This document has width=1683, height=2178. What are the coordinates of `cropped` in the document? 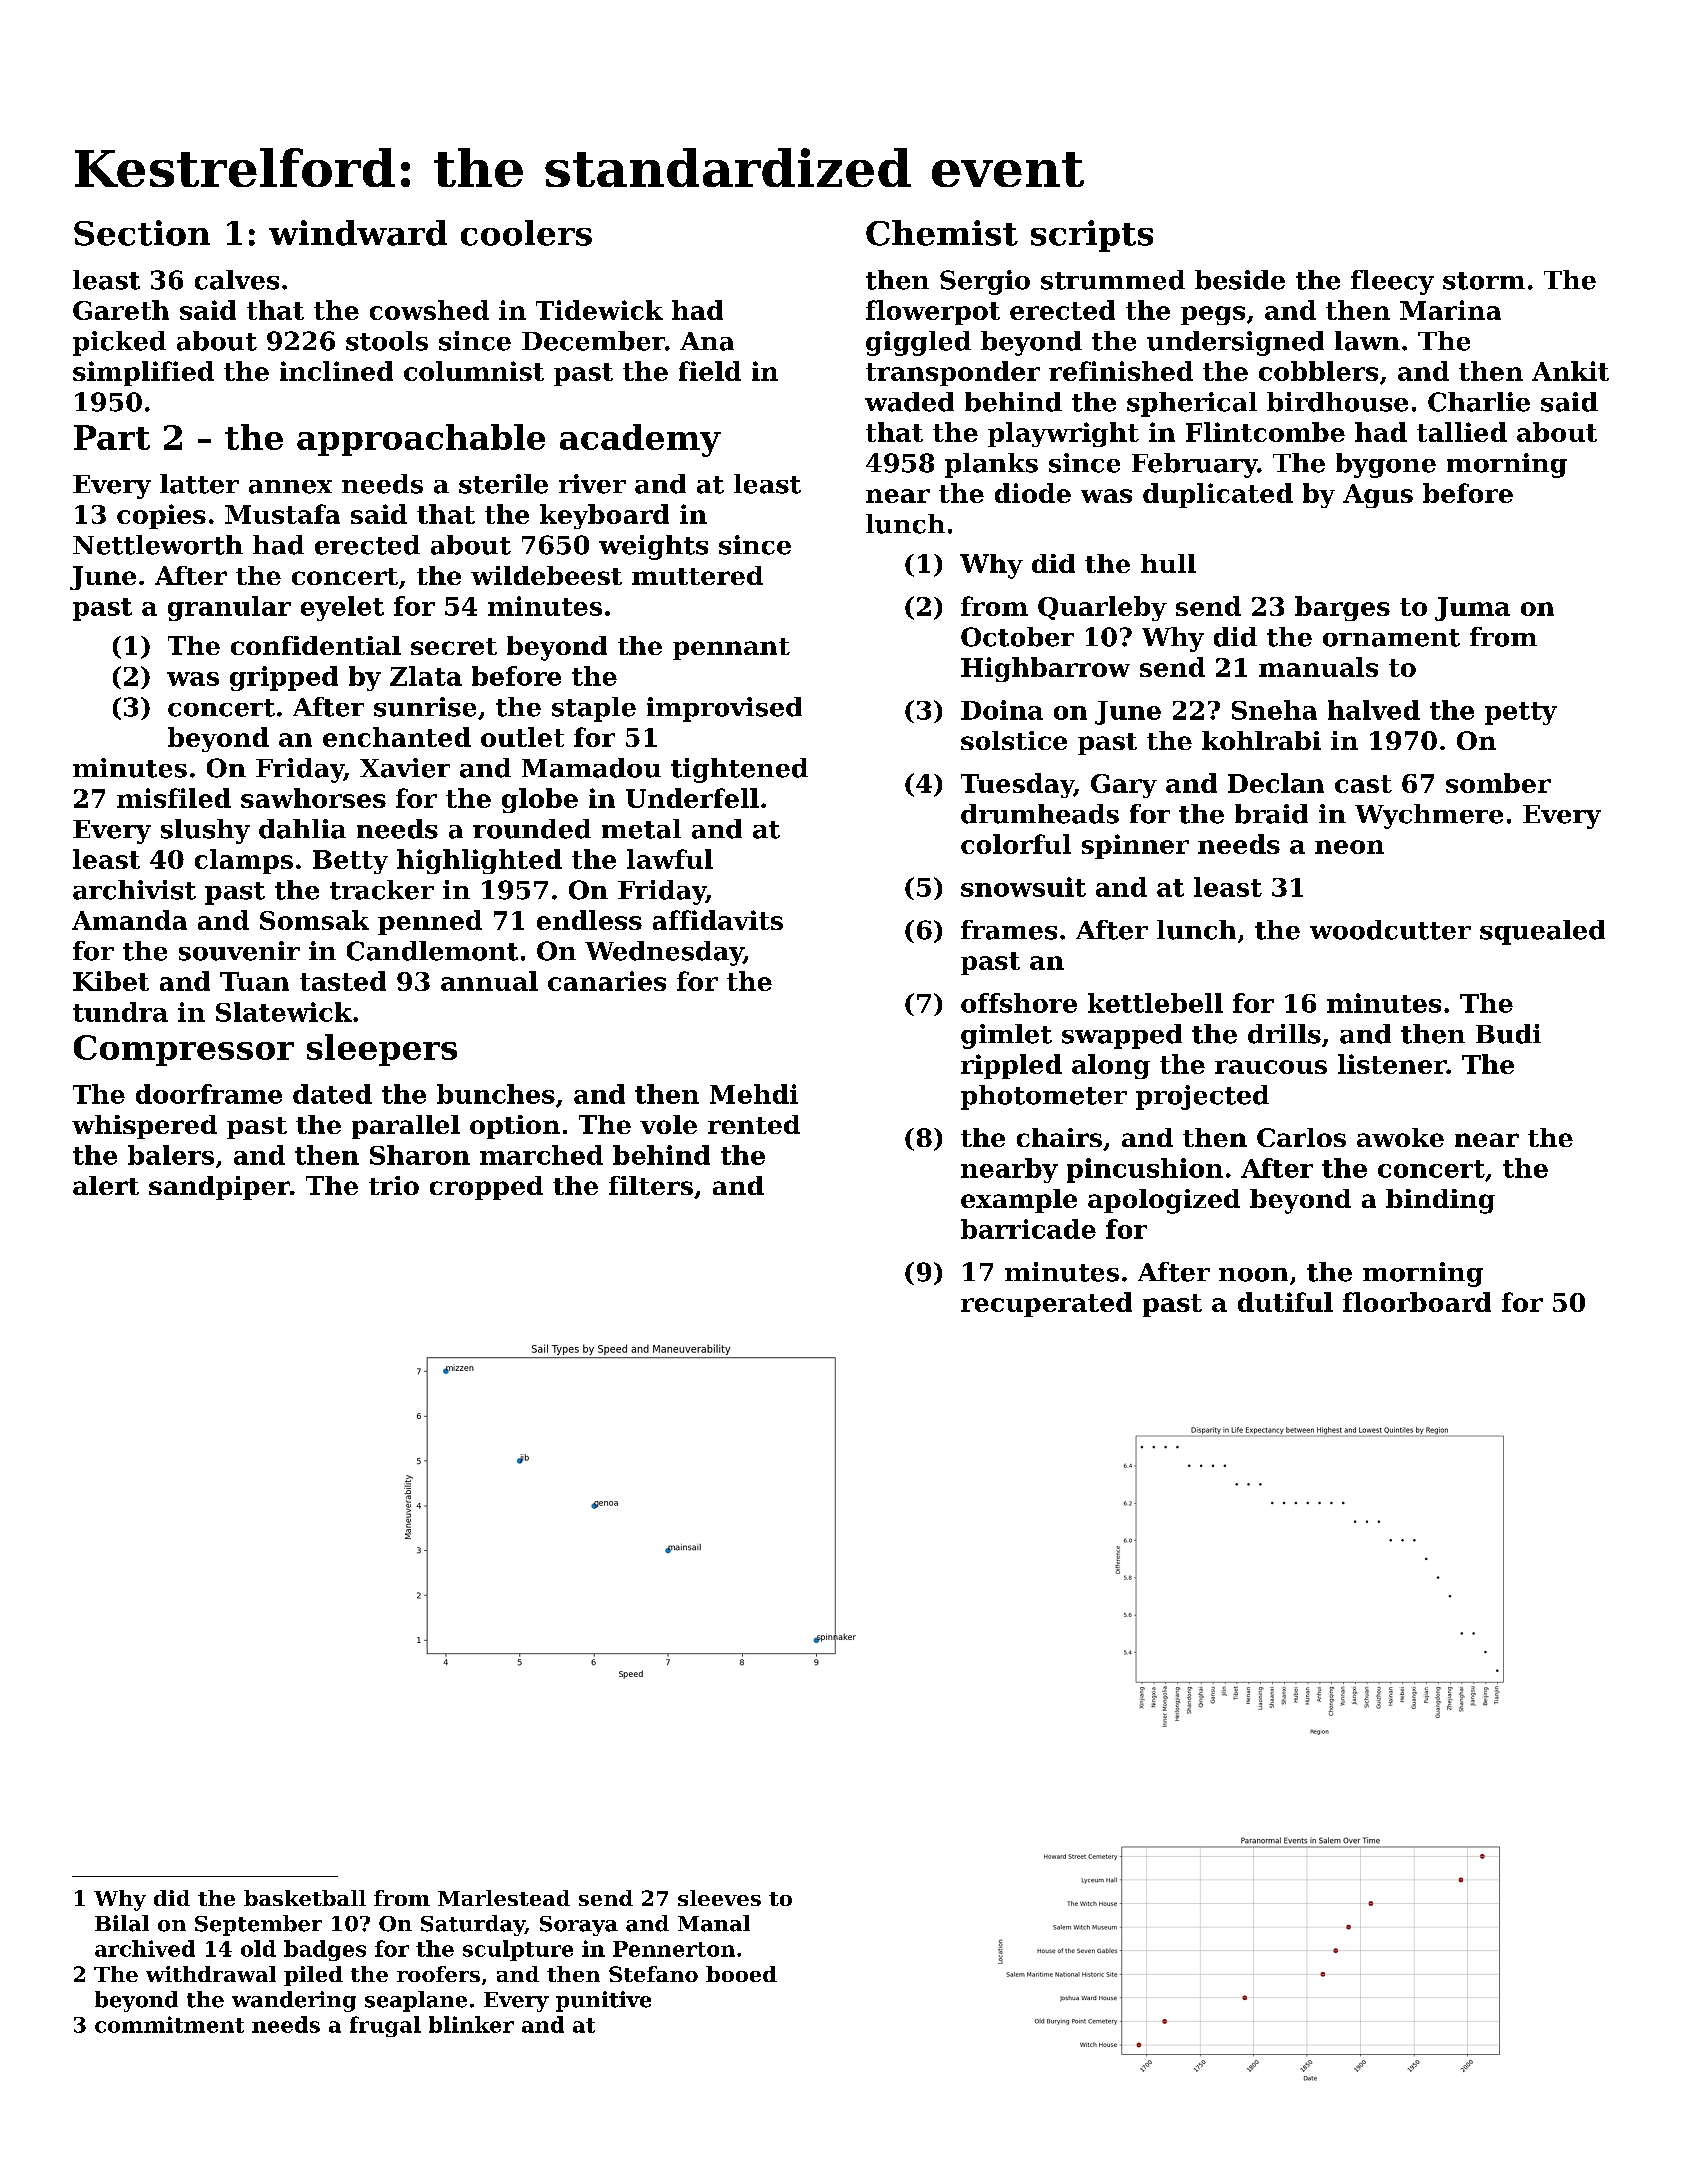 It's located at (486, 1188).
